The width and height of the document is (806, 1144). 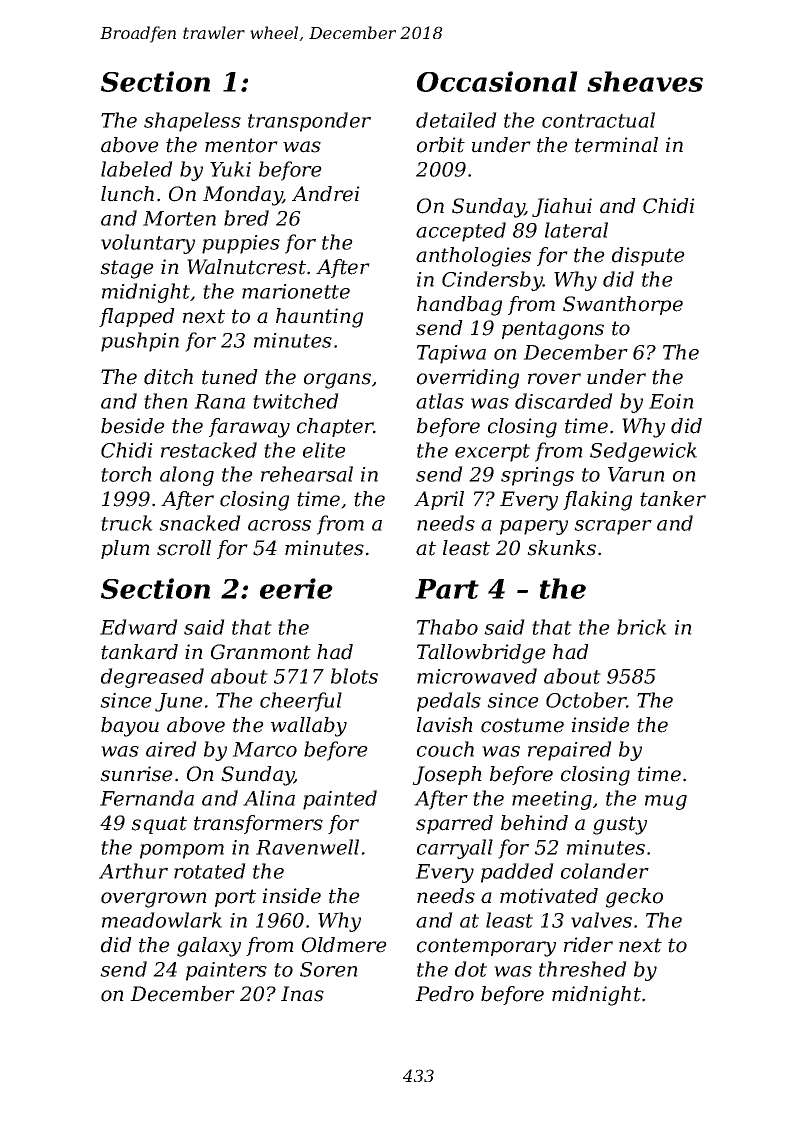 What do you see at coordinates (209, 947) in the document?
I see `galaxy` at bounding box center [209, 947].
